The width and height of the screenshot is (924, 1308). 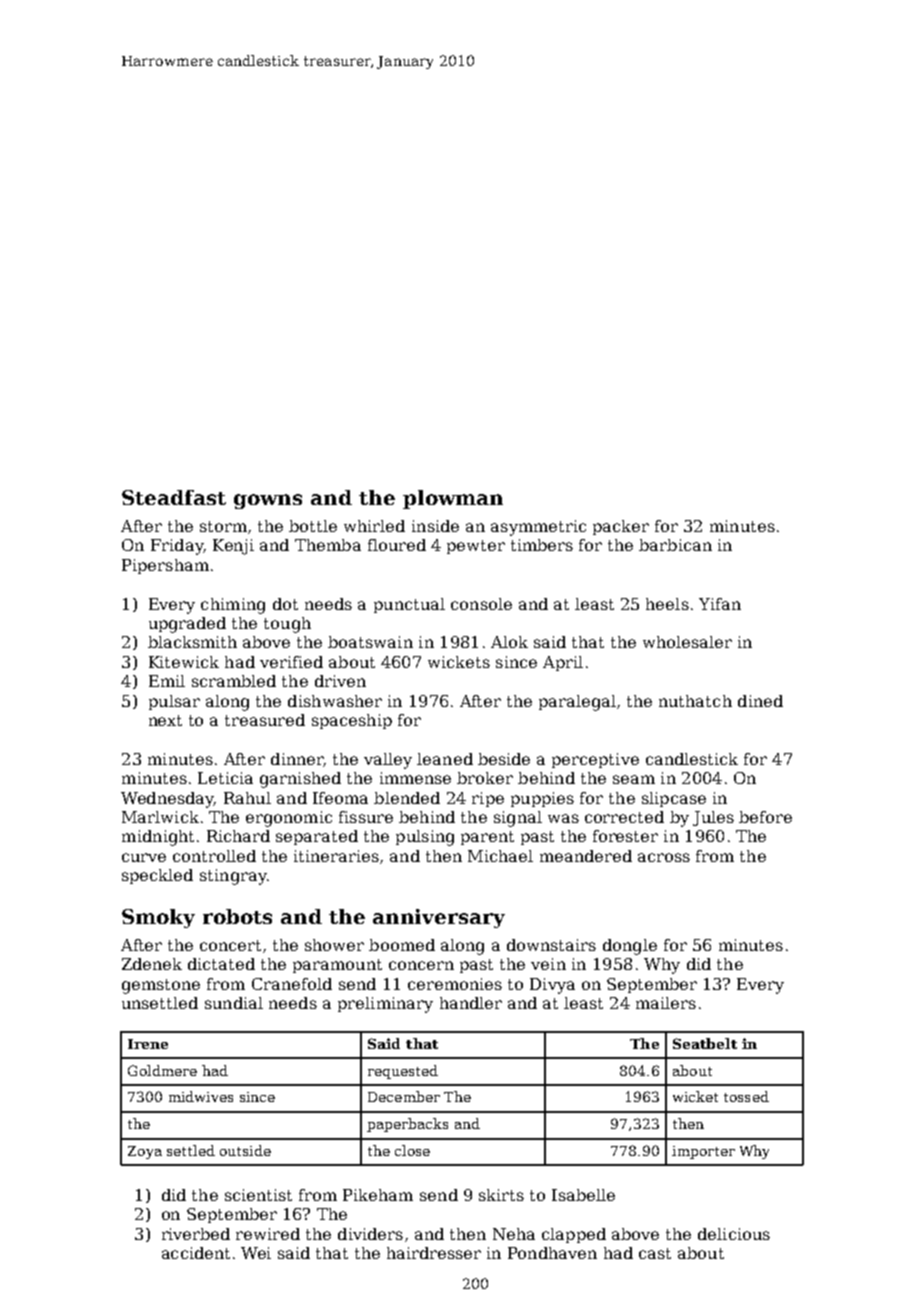 What do you see at coordinates (720, 604) in the screenshot?
I see `Yifan` at bounding box center [720, 604].
